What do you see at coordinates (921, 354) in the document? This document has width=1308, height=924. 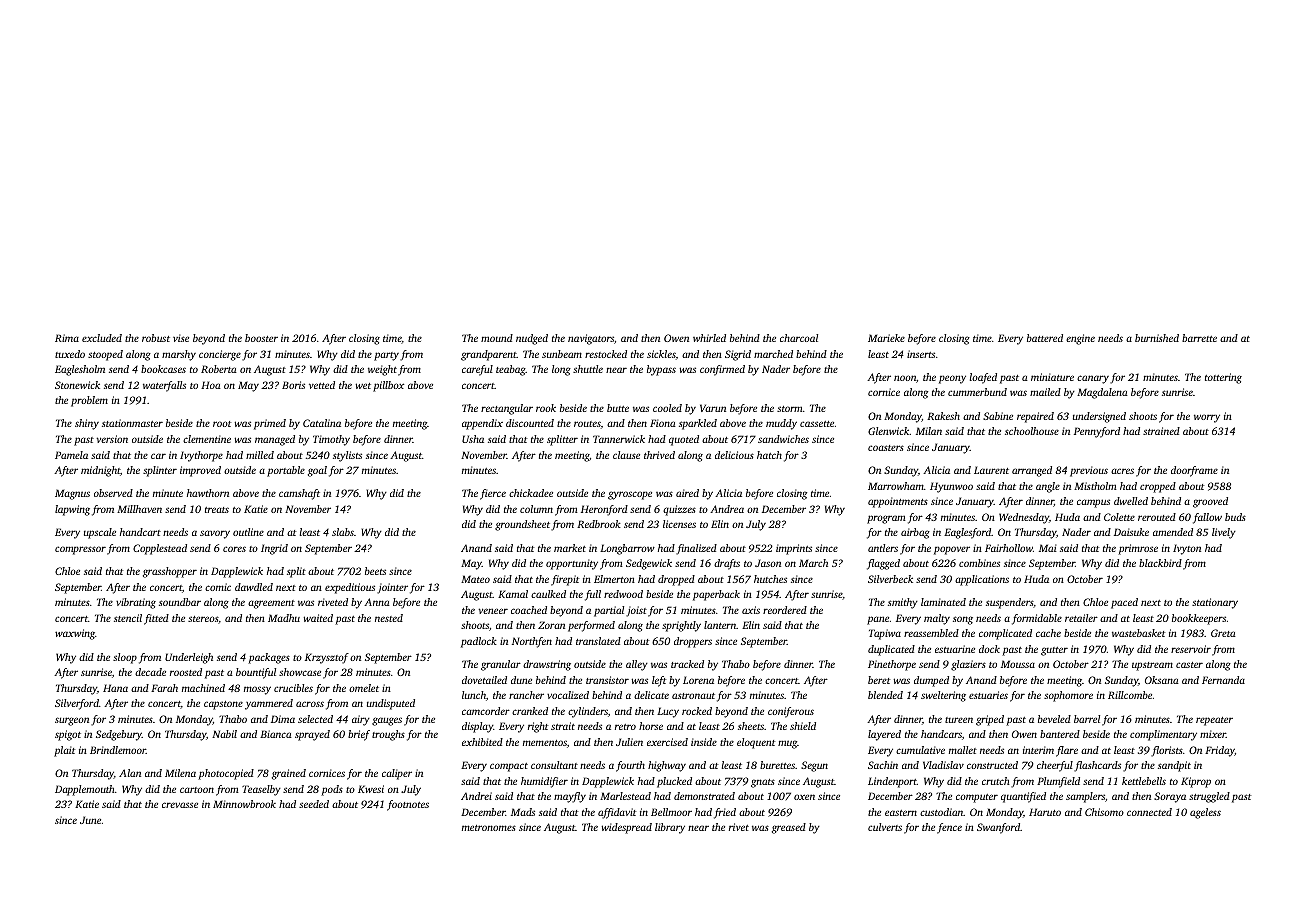 I see `inserts` at bounding box center [921, 354].
